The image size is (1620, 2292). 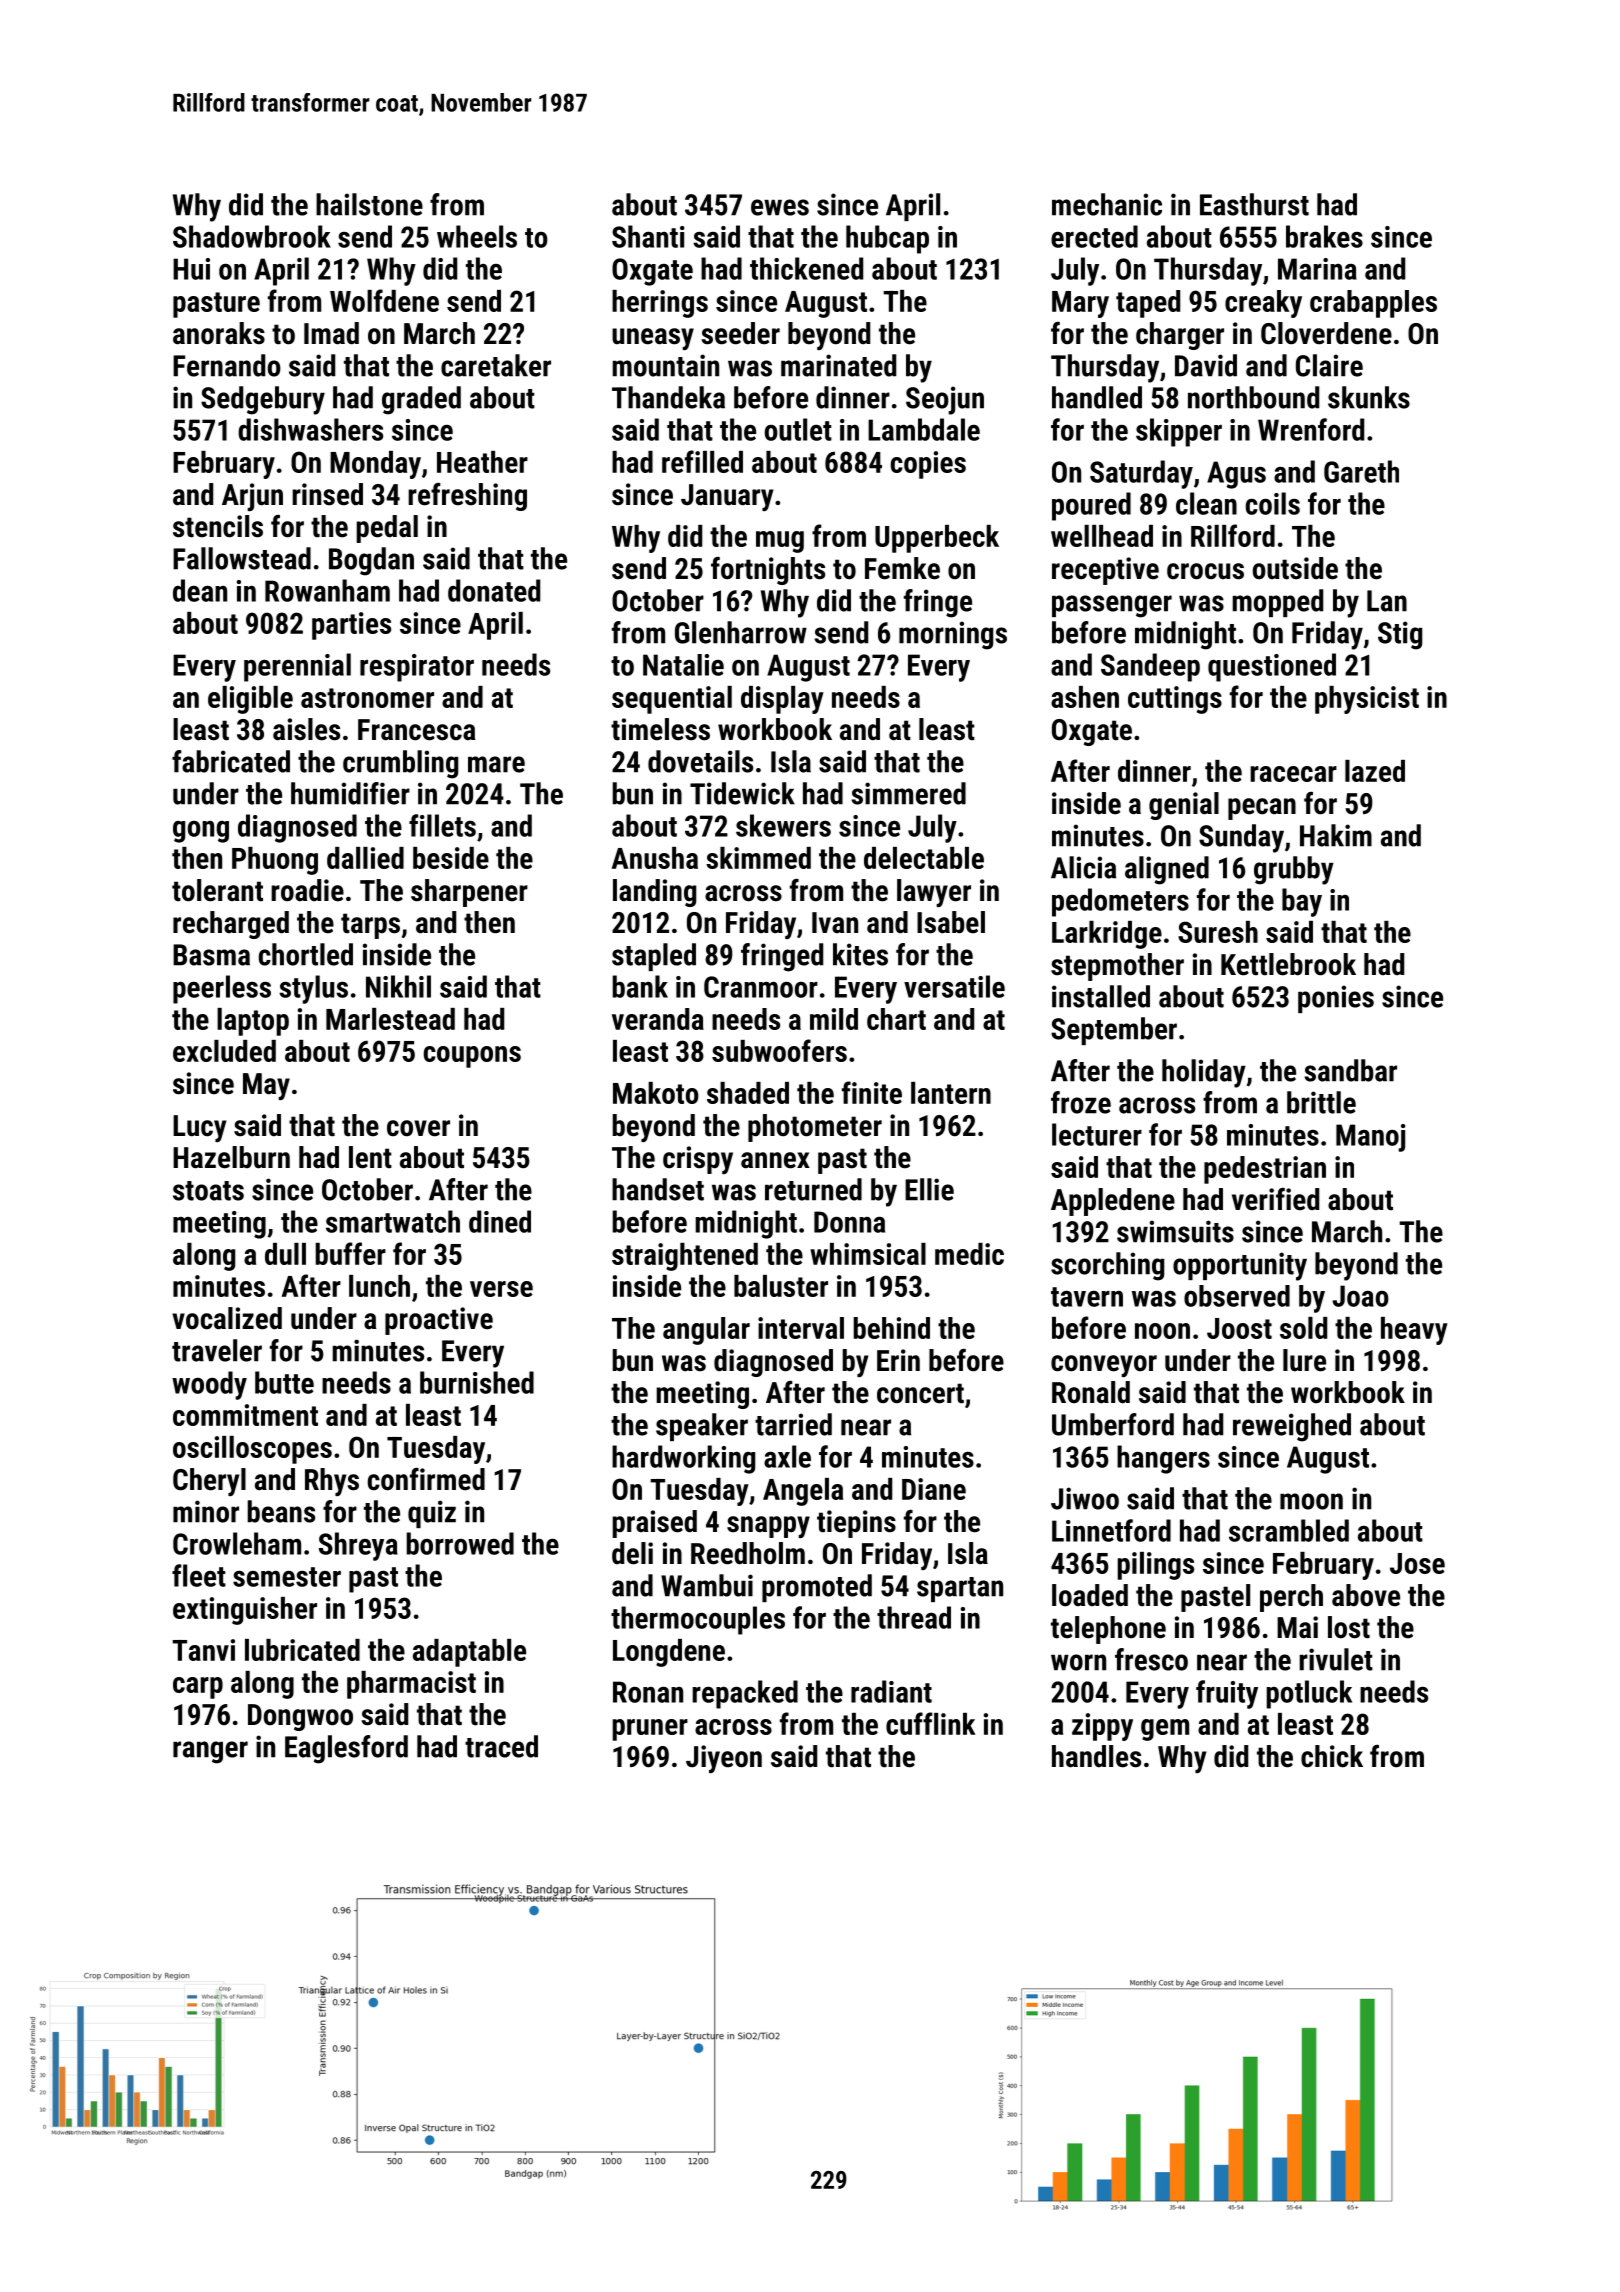 I want to click on seeder, so click(x=740, y=333).
